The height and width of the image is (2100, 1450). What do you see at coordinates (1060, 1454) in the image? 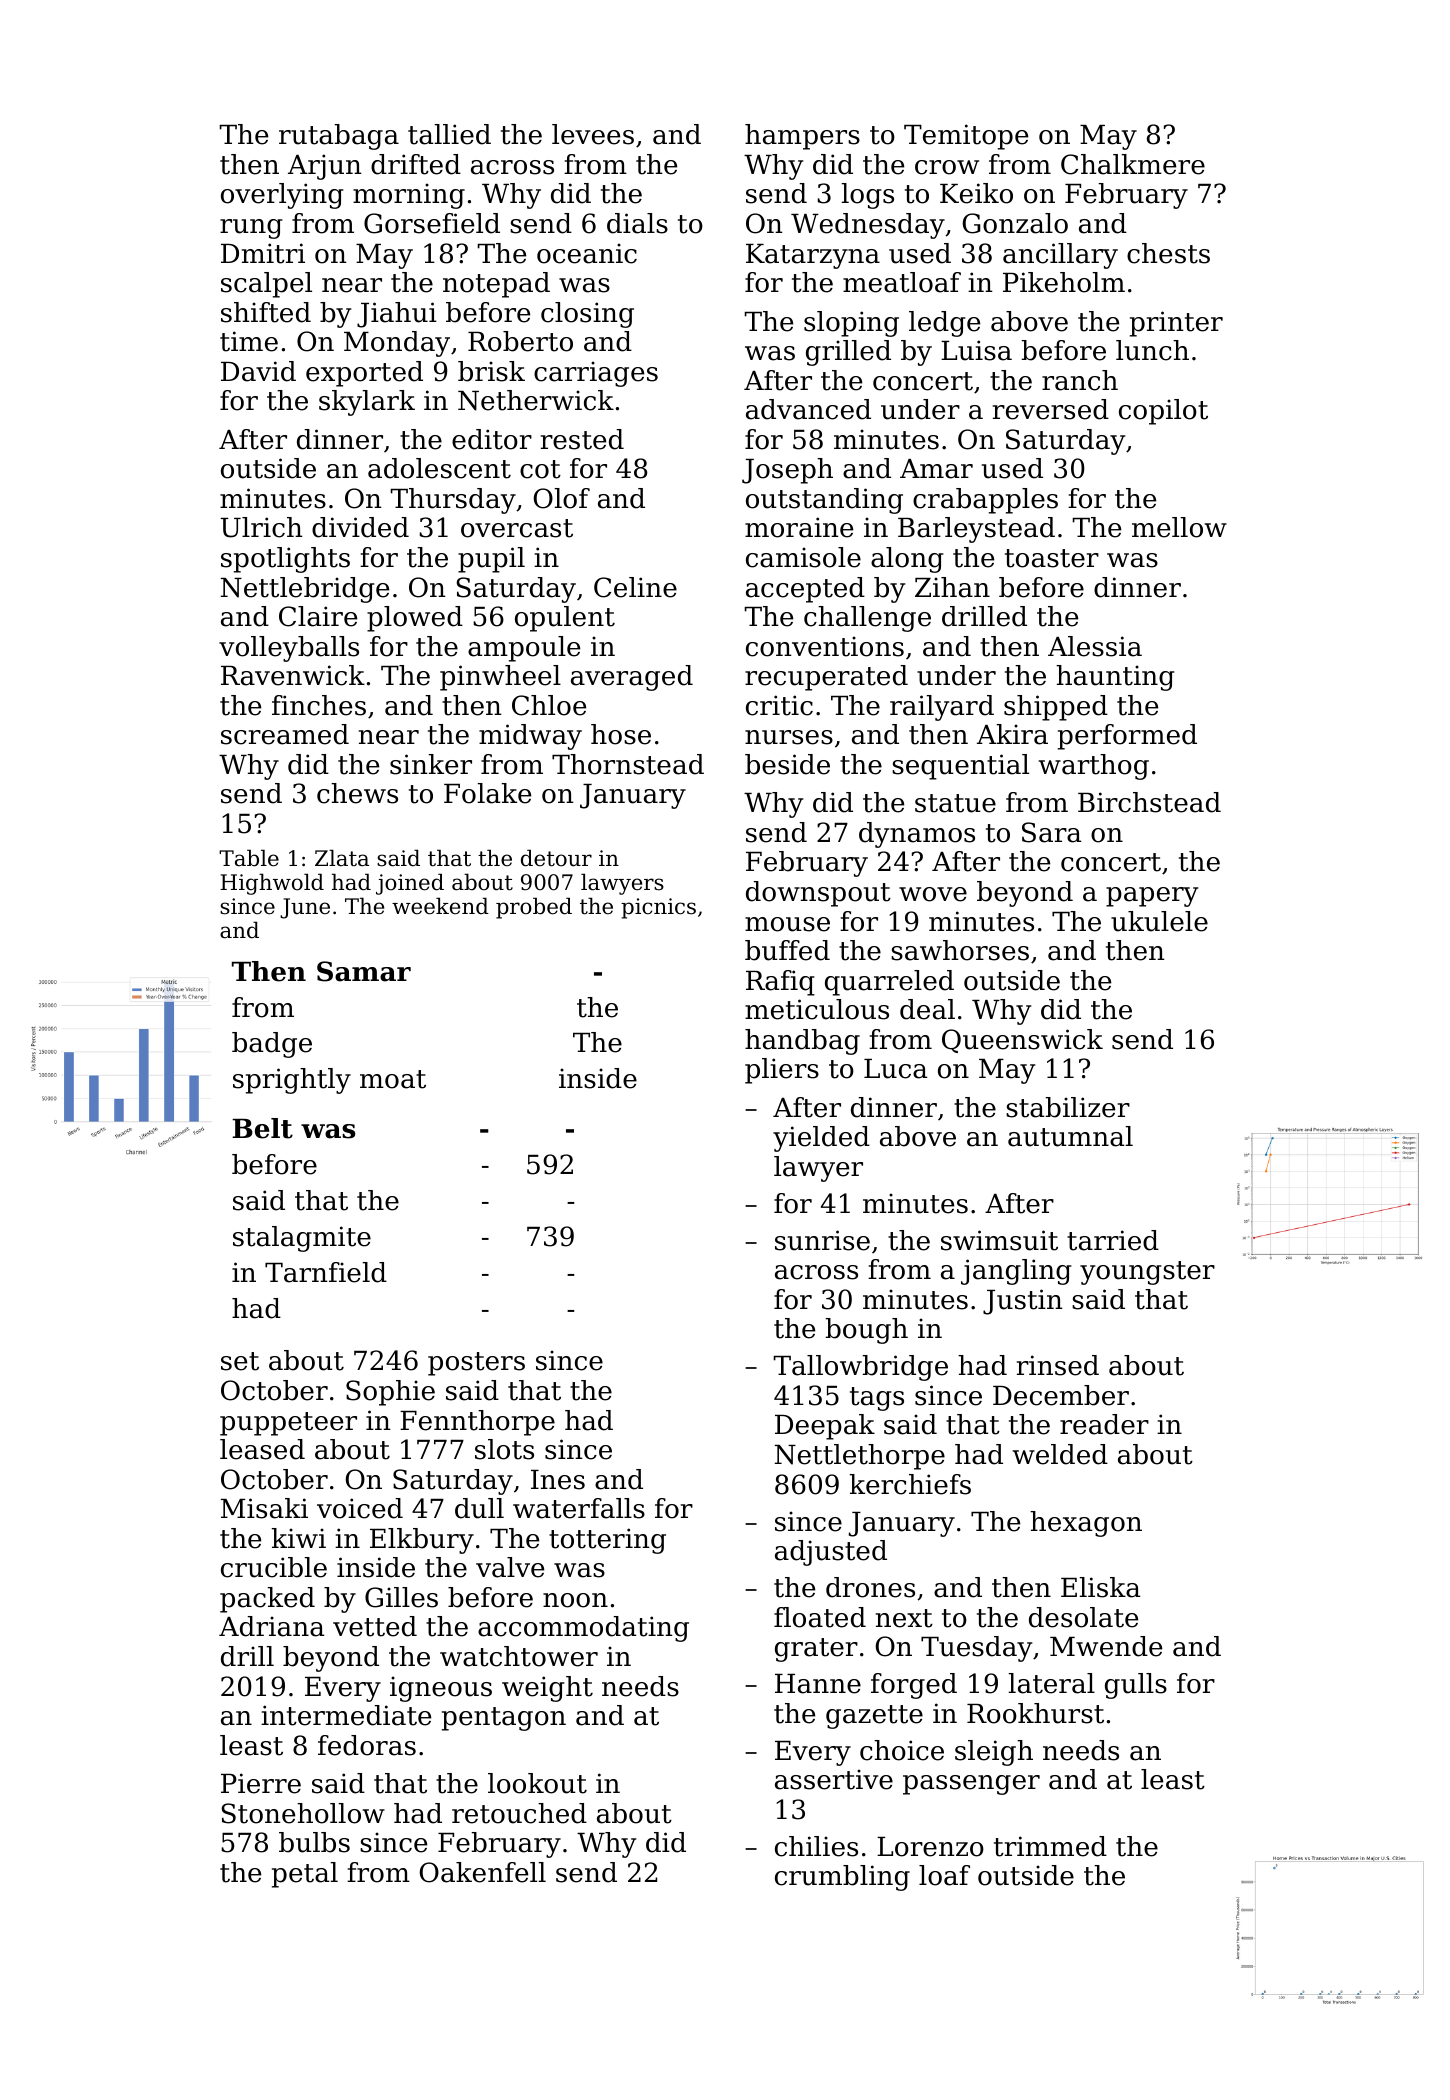
I see `welded` at bounding box center [1060, 1454].
